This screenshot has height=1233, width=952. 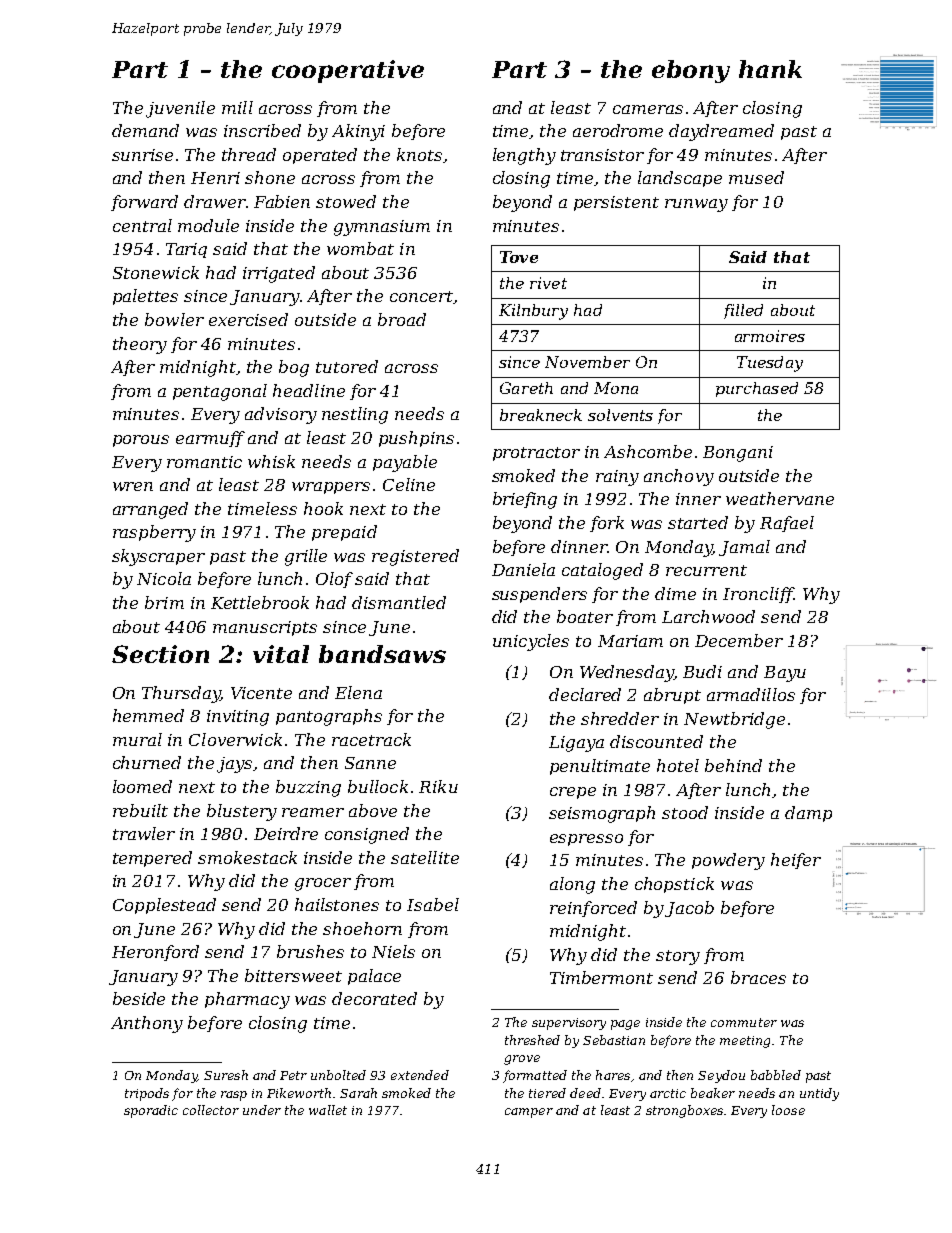 What do you see at coordinates (237, 107) in the screenshot?
I see `mill` at bounding box center [237, 107].
